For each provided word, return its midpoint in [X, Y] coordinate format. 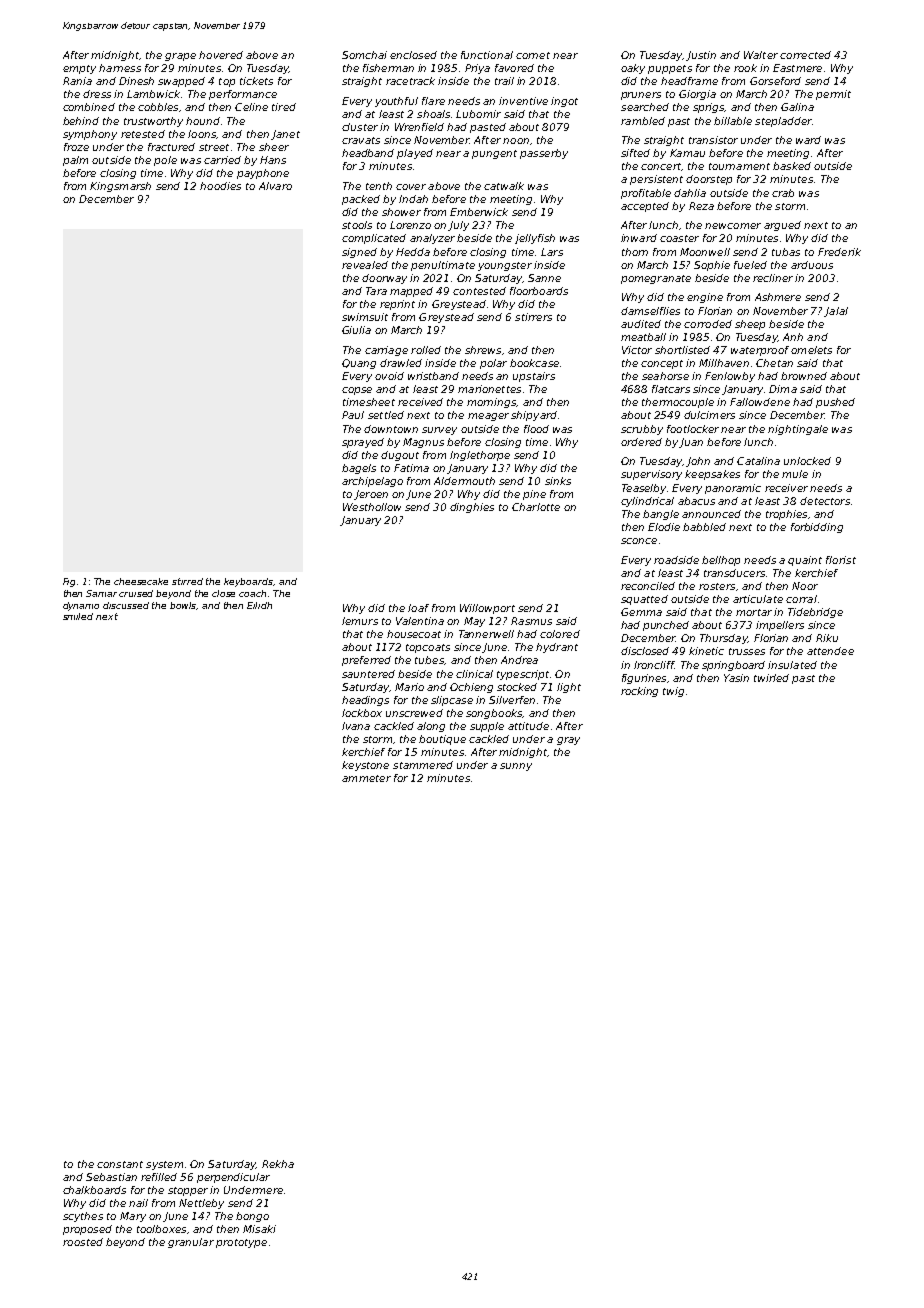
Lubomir [478, 114]
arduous [812, 265]
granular [191, 1243]
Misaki [259, 1229]
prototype [241, 1243]
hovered [221, 55]
